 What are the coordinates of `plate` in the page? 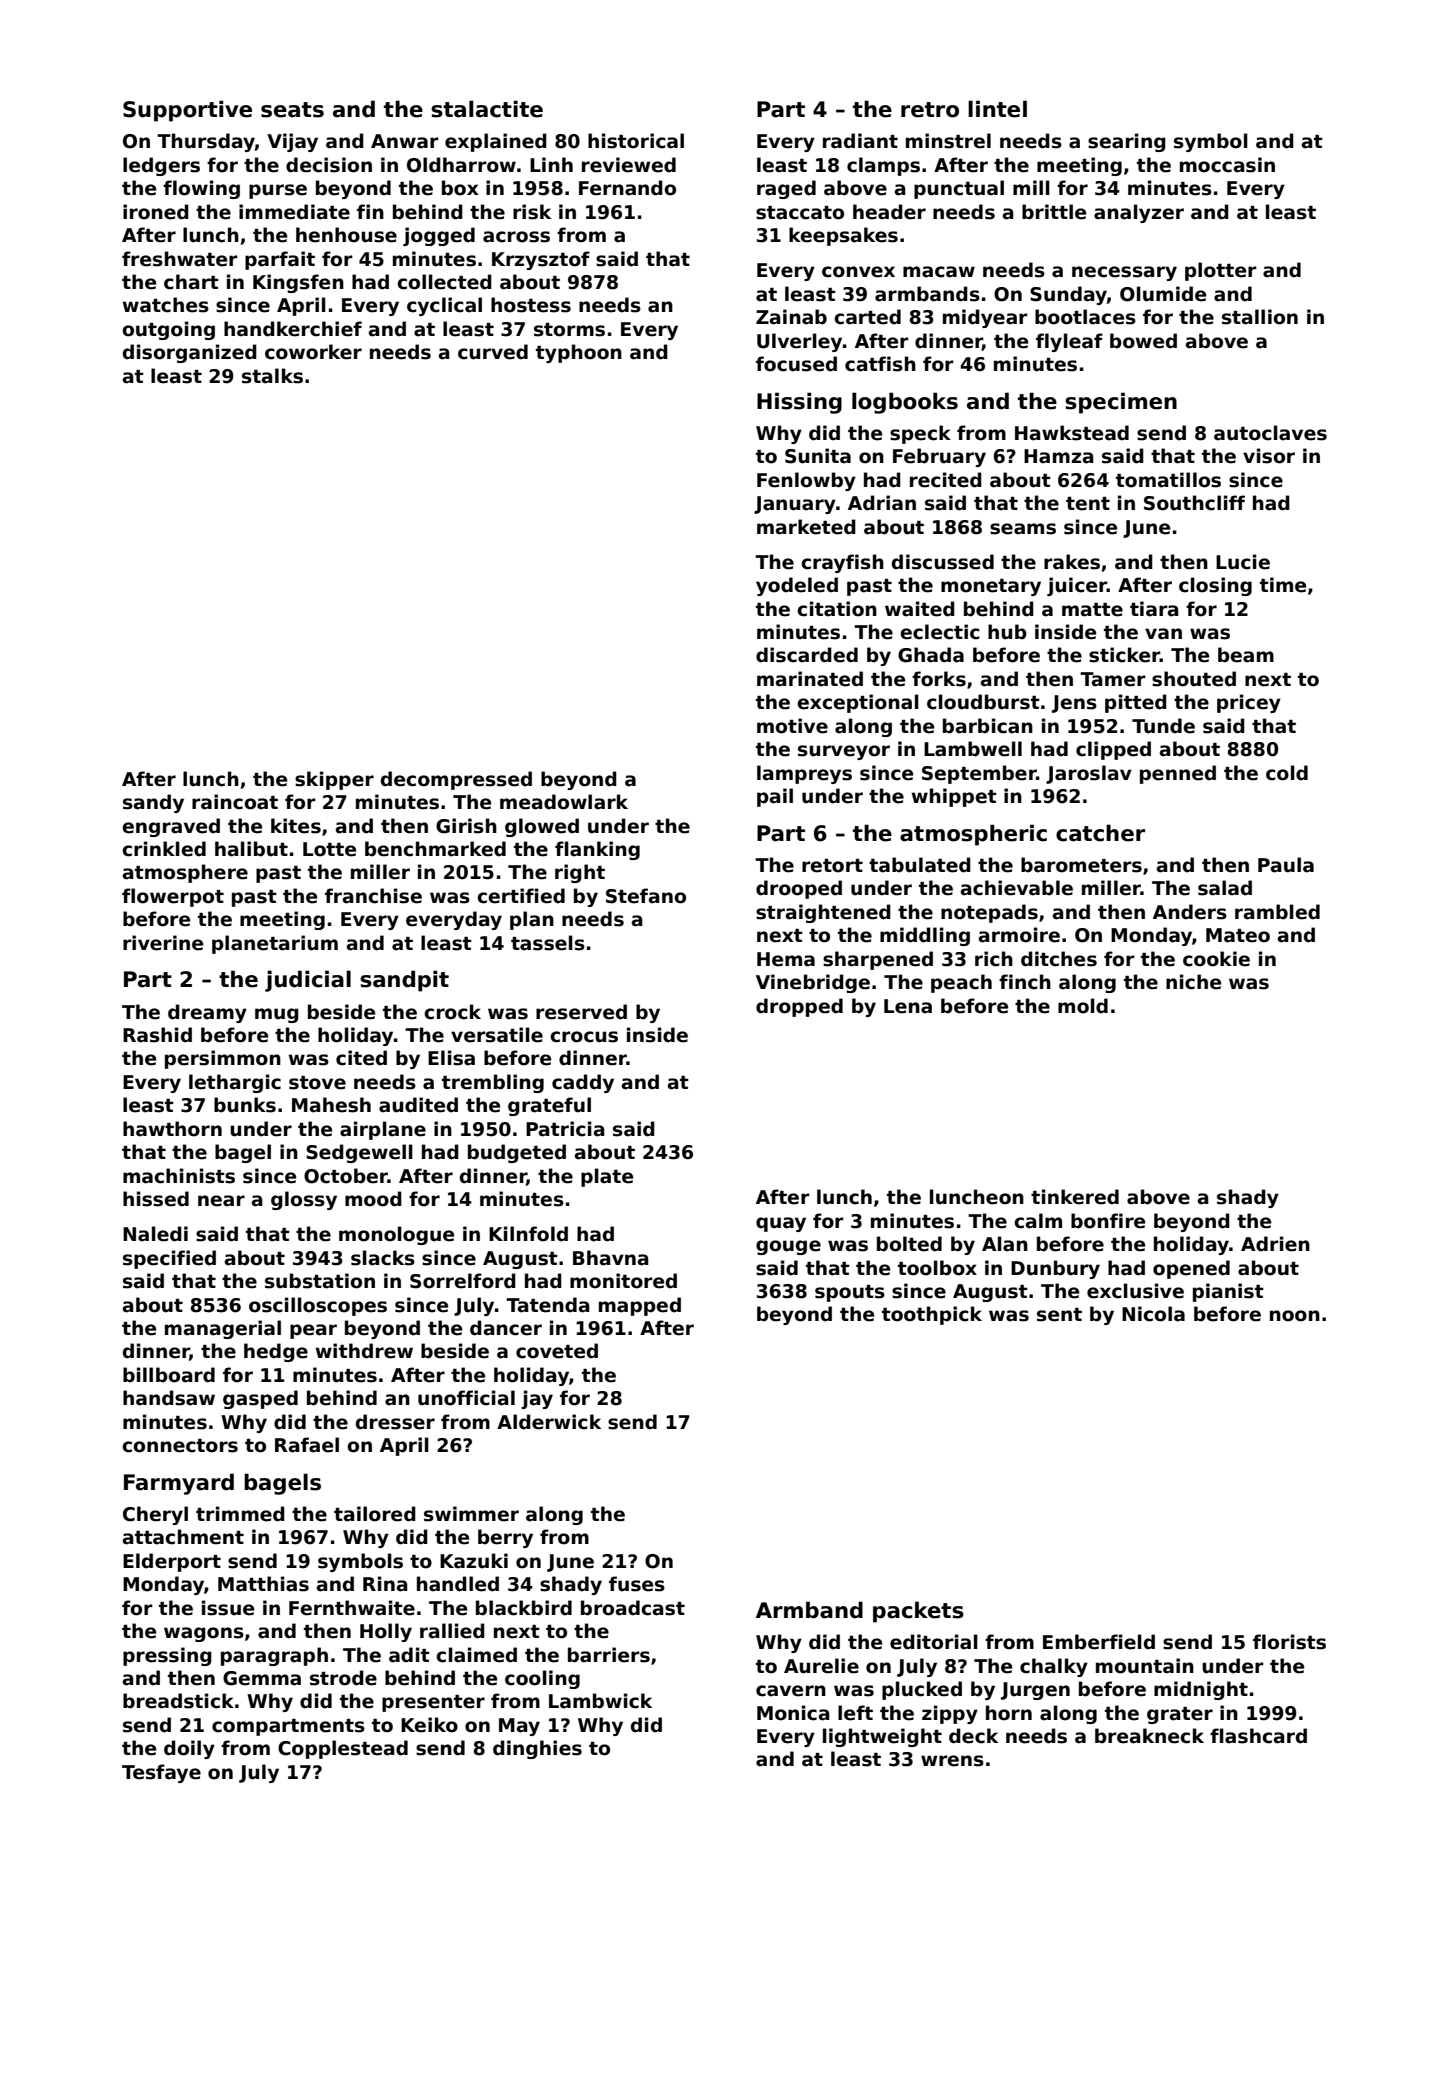 It's located at (607, 1177).
